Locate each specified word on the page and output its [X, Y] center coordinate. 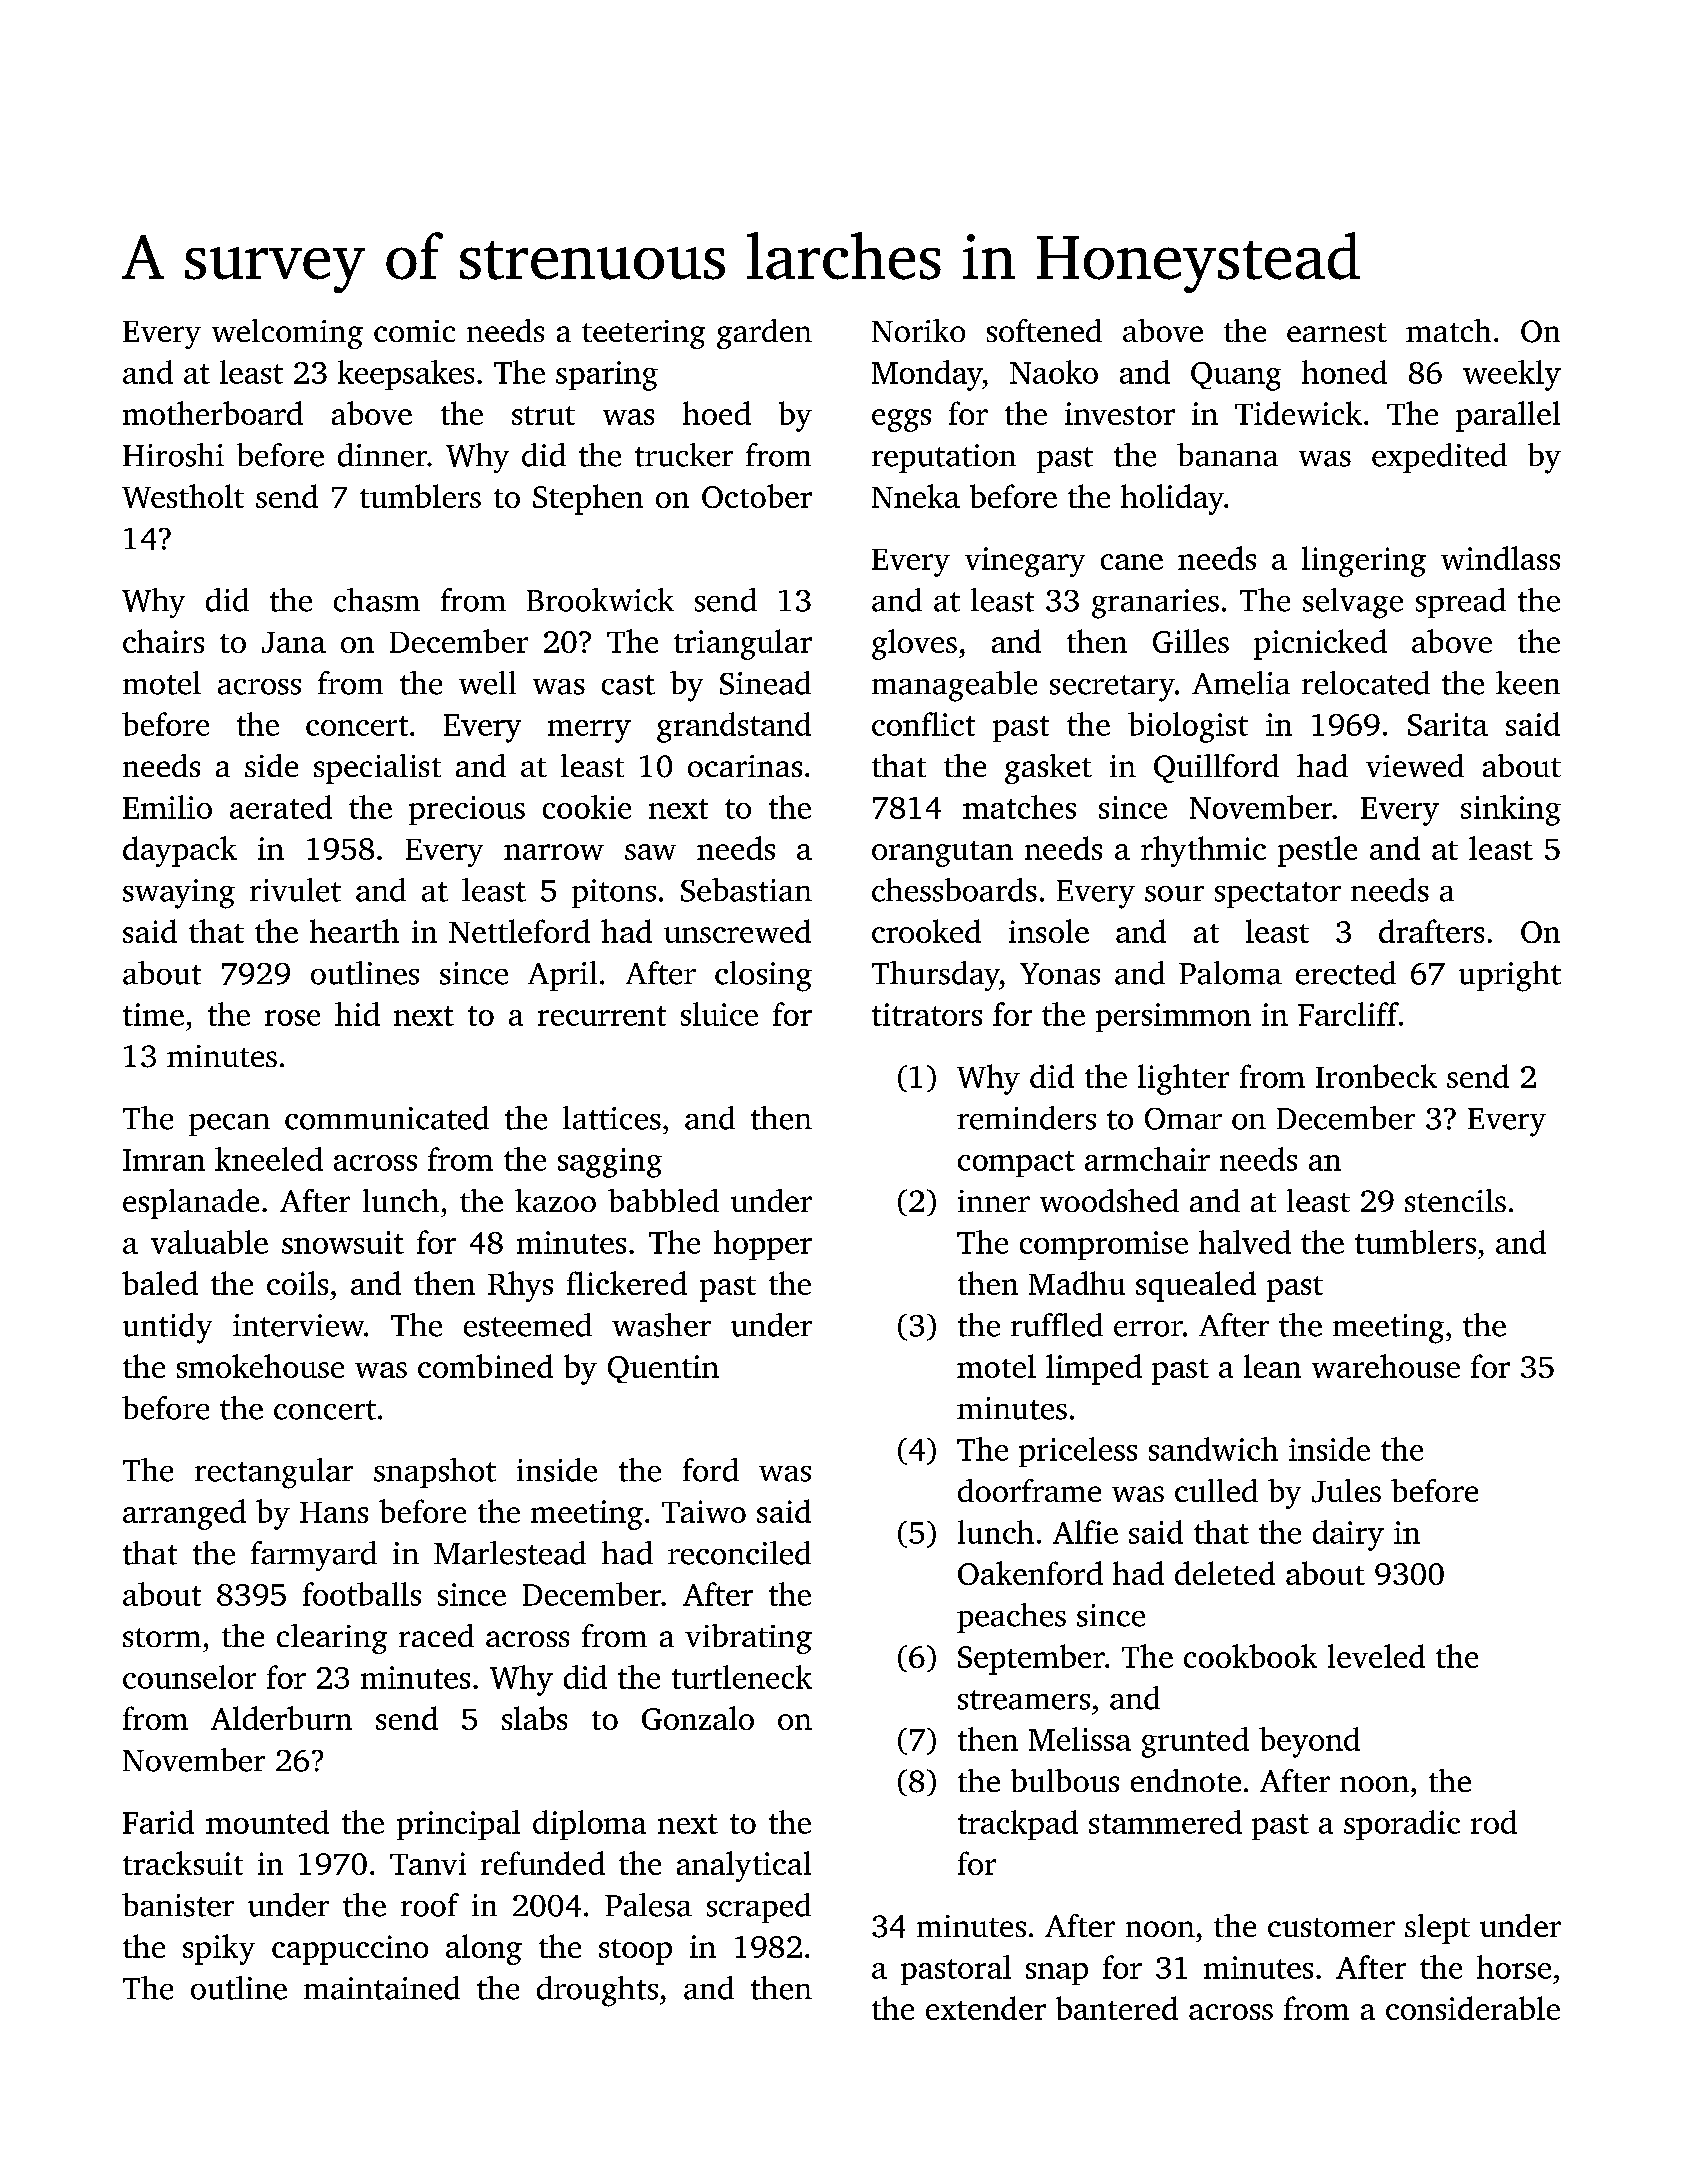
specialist [377, 769]
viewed [1415, 765]
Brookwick [600, 600]
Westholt [183, 496]
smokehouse [260, 1366]
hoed [717, 413]
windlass [1500, 558]
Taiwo [704, 1511]
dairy [1348, 1535]
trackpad [1018, 1825]
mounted [267, 1822]
